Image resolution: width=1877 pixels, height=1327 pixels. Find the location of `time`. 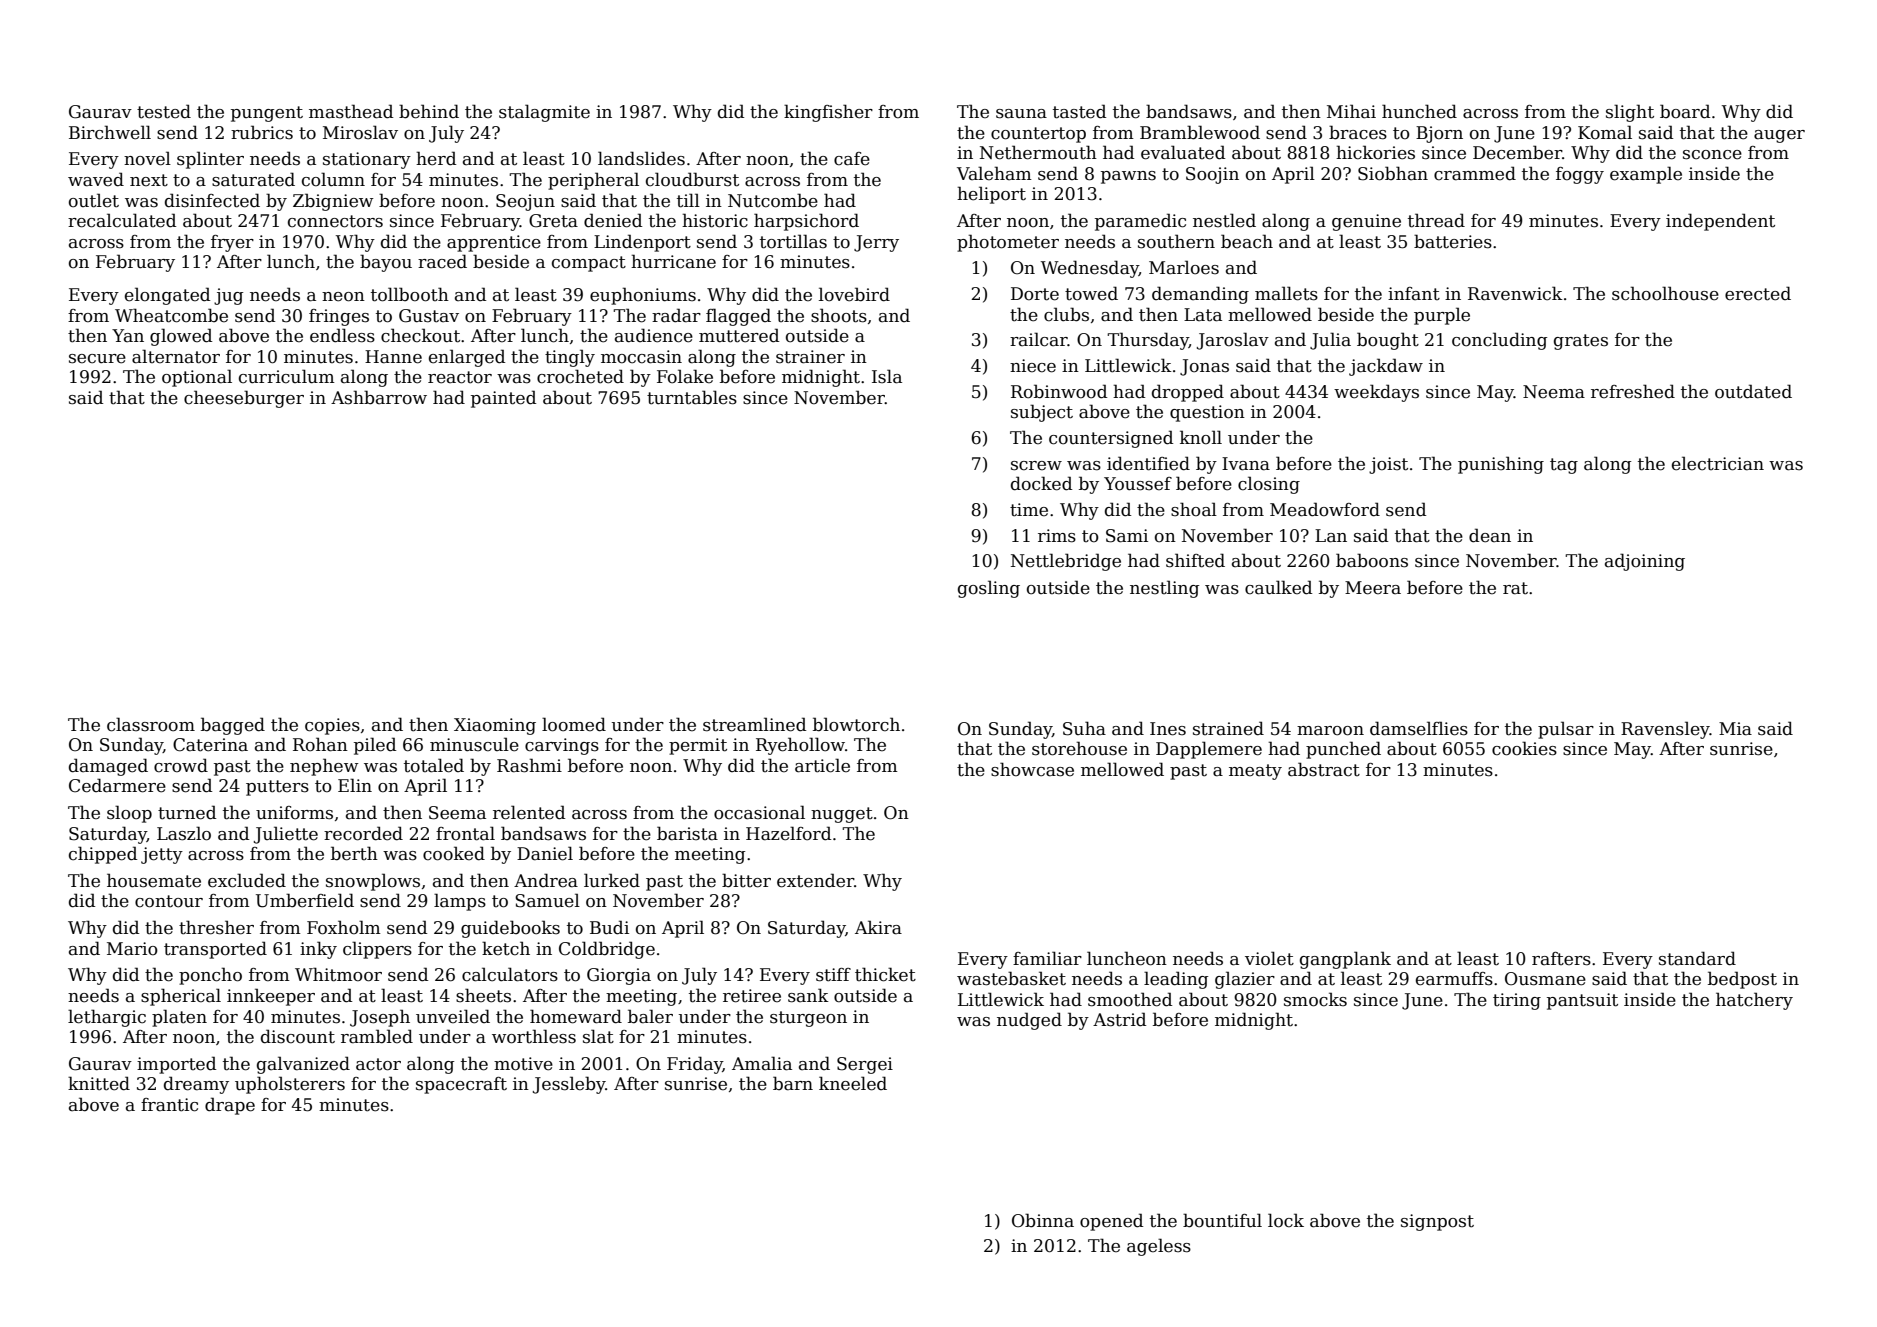

time is located at coordinates (1029, 510).
